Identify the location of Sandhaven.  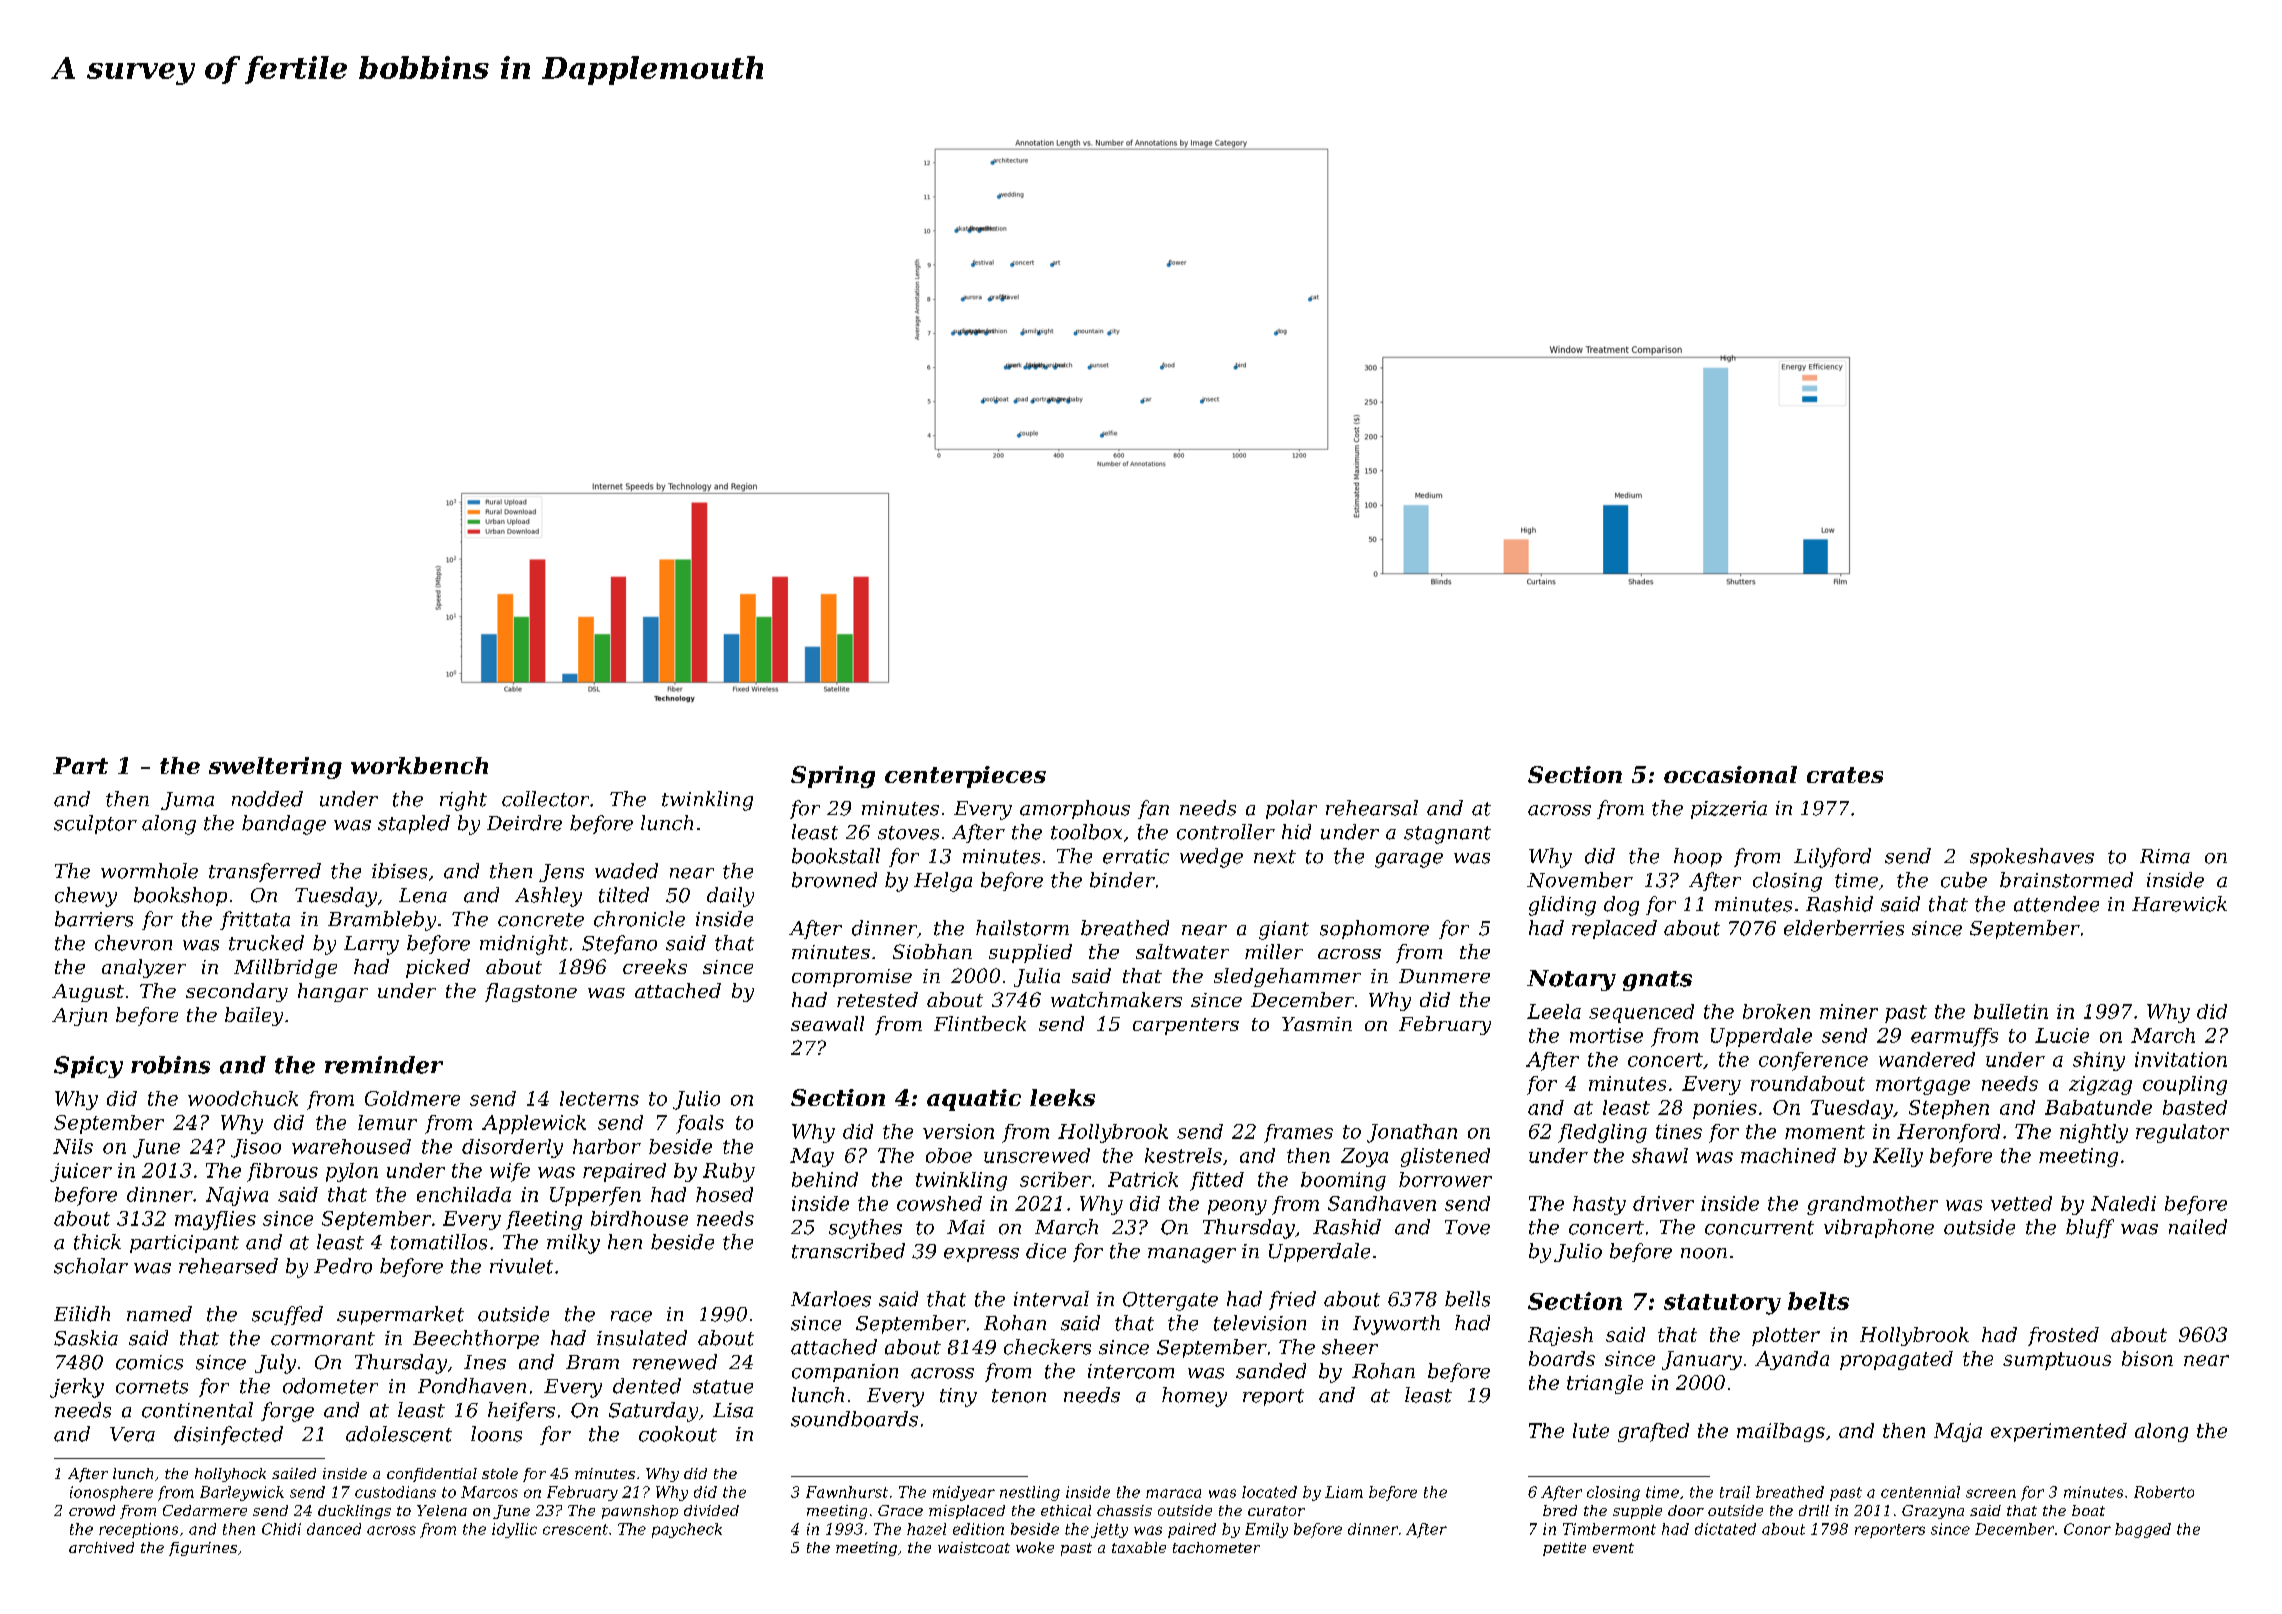
(1382, 1203).
